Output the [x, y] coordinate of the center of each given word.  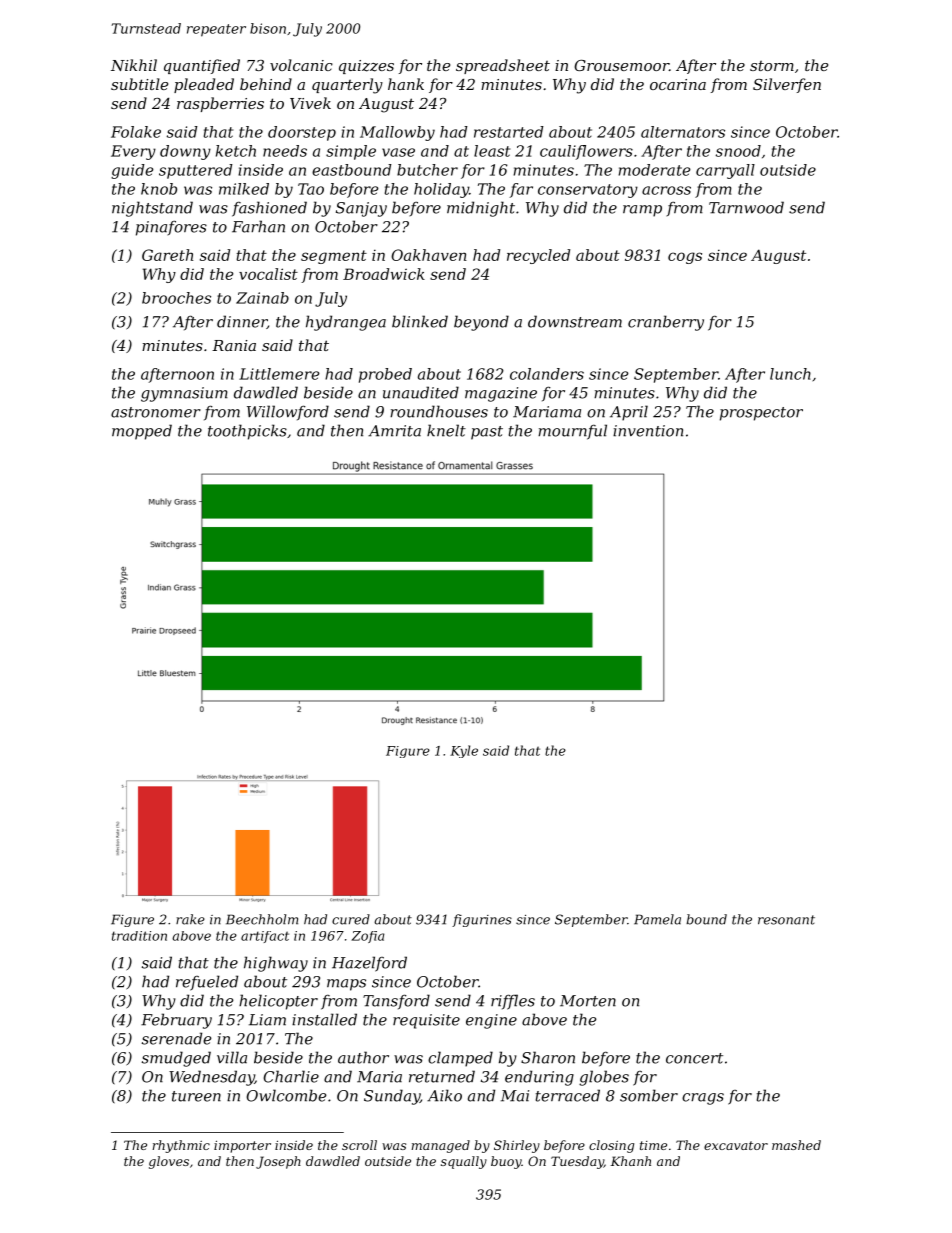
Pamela [657, 919]
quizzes [366, 67]
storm [772, 66]
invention [648, 431]
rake [190, 919]
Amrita [394, 431]
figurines [482, 920]
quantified [202, 66]
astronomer [156, 412]
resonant [786, 920]
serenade [176, 1038]
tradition [139, 936]
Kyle [464, 751]
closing [611, 1146]
